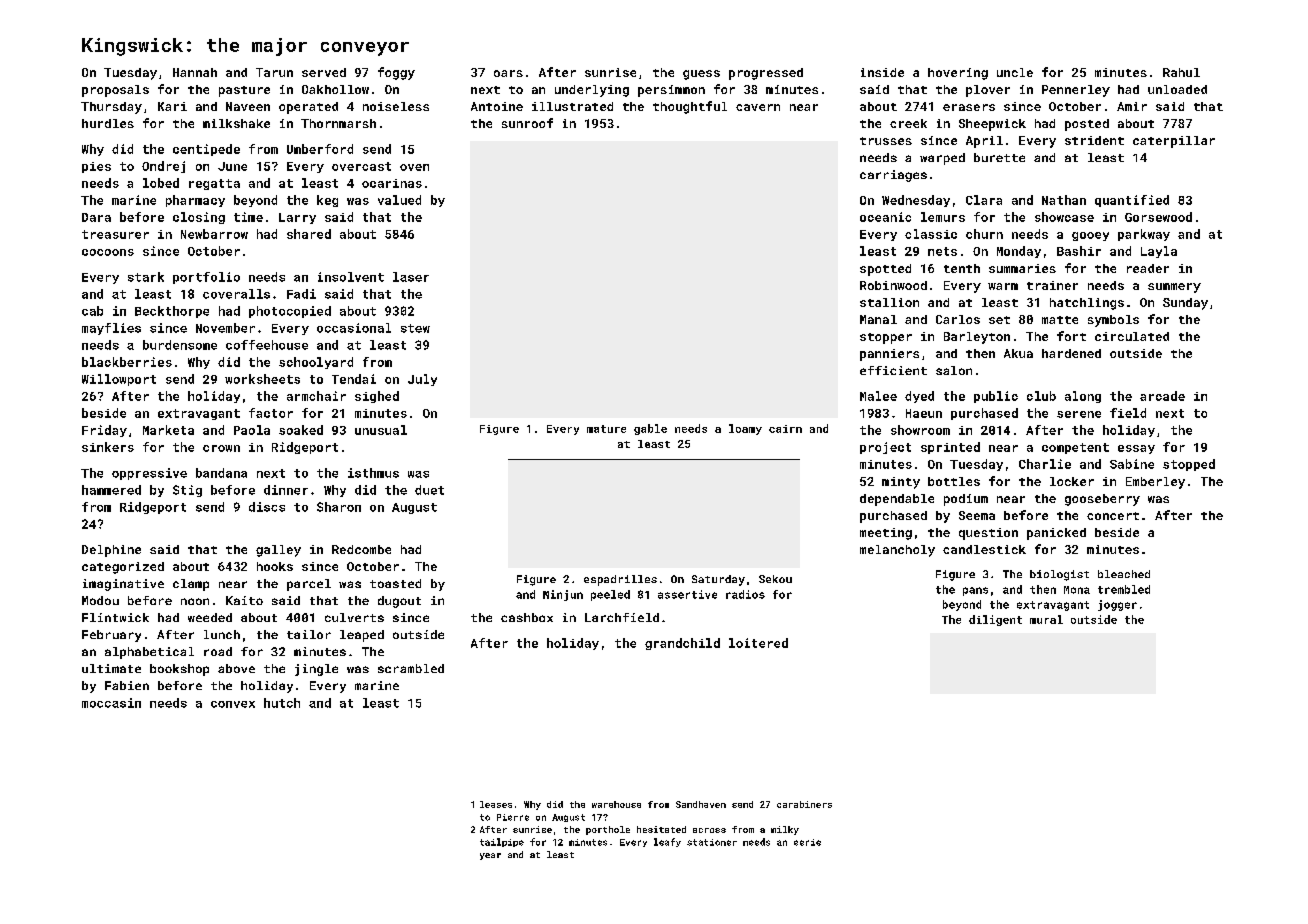  What do you see at coordinates (885, 448) in the page?
I see `project` at bounding box center [885, 448].
